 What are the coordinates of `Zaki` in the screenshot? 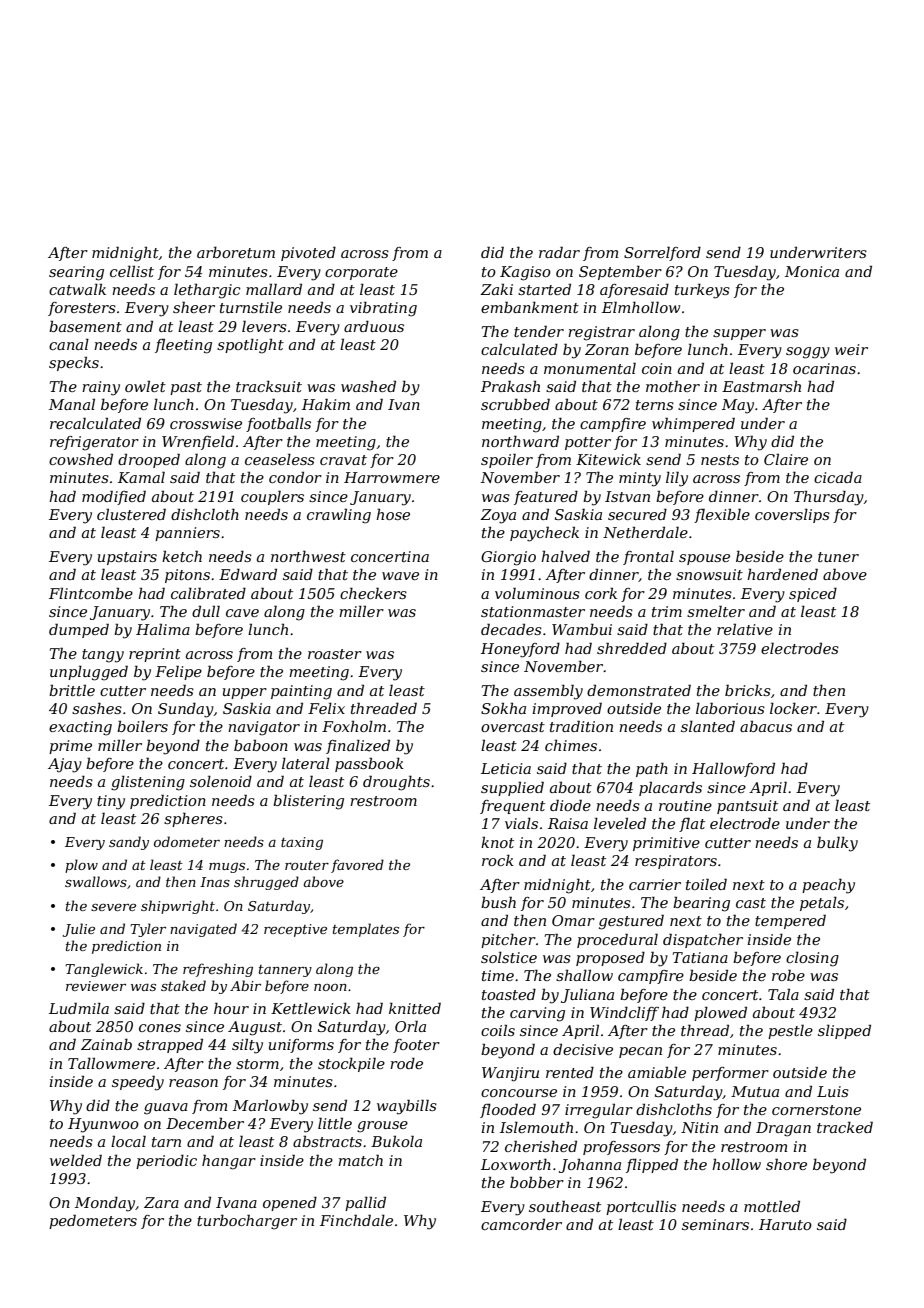 It's located at (496, 289).
